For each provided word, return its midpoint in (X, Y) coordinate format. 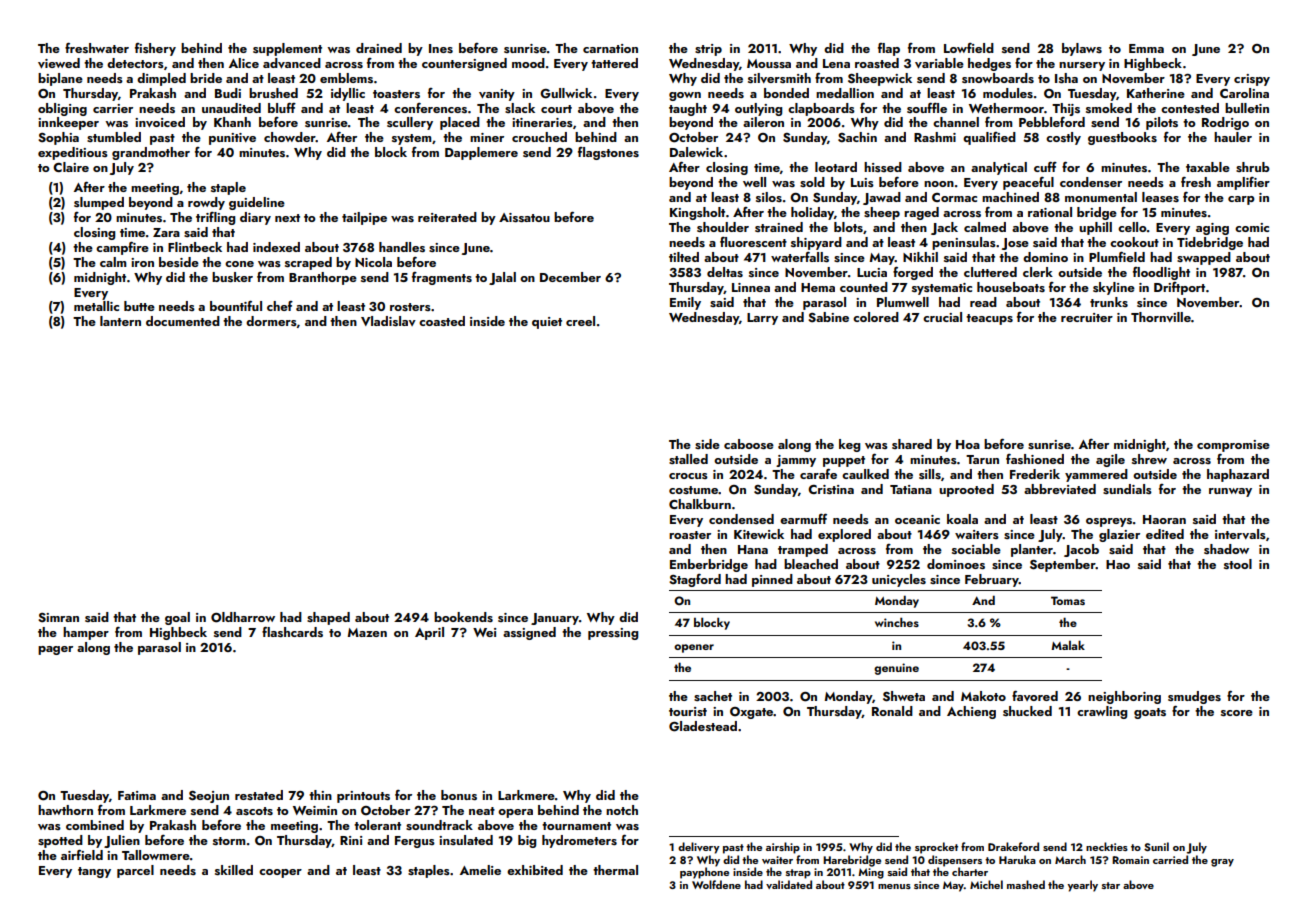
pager (55, 650)
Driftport (1179, 288)
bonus (459, 795)
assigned (529, 633)
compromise (1233, 446)
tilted (684, 257)
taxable (1208, 167)
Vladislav (388, 321)
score (1237, 713)
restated (259, 795)
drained (379, 48)
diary (255, 218)
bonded (786, 93)
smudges (1194, 697)
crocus (688, 476)
